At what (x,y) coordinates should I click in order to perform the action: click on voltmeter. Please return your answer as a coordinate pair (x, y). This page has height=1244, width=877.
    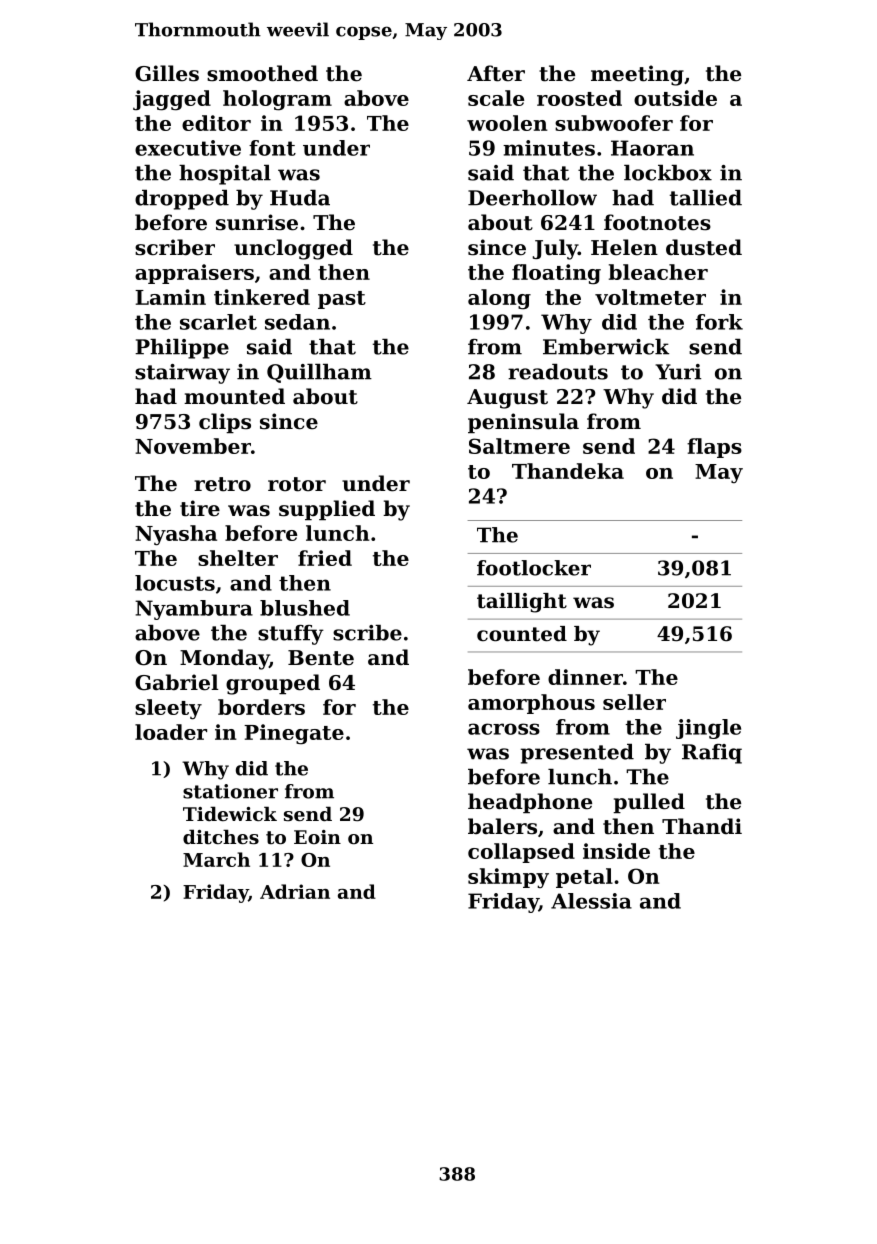
    Looking at the image, I should click on (650, 297).
